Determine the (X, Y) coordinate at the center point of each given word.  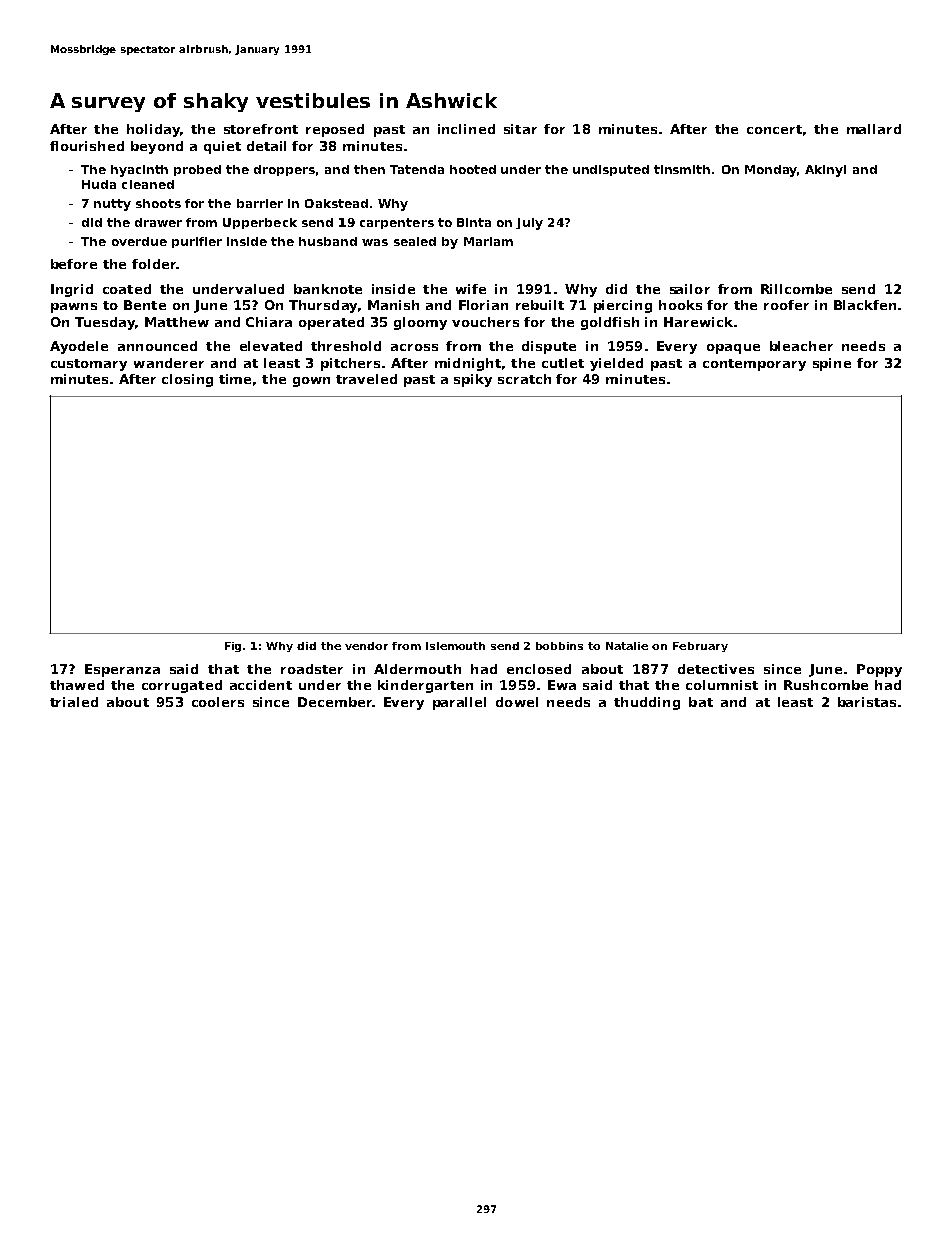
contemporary (754, 365)
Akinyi (825, 171)
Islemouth (455, 646)
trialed (74, 702)
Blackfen (865, 305)
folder (154, 264)
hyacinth (139, 171)
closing (187, 380)
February (700, 647)
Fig (233, 647)
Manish (393, 305)
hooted (473, 169)
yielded (616, 364)
